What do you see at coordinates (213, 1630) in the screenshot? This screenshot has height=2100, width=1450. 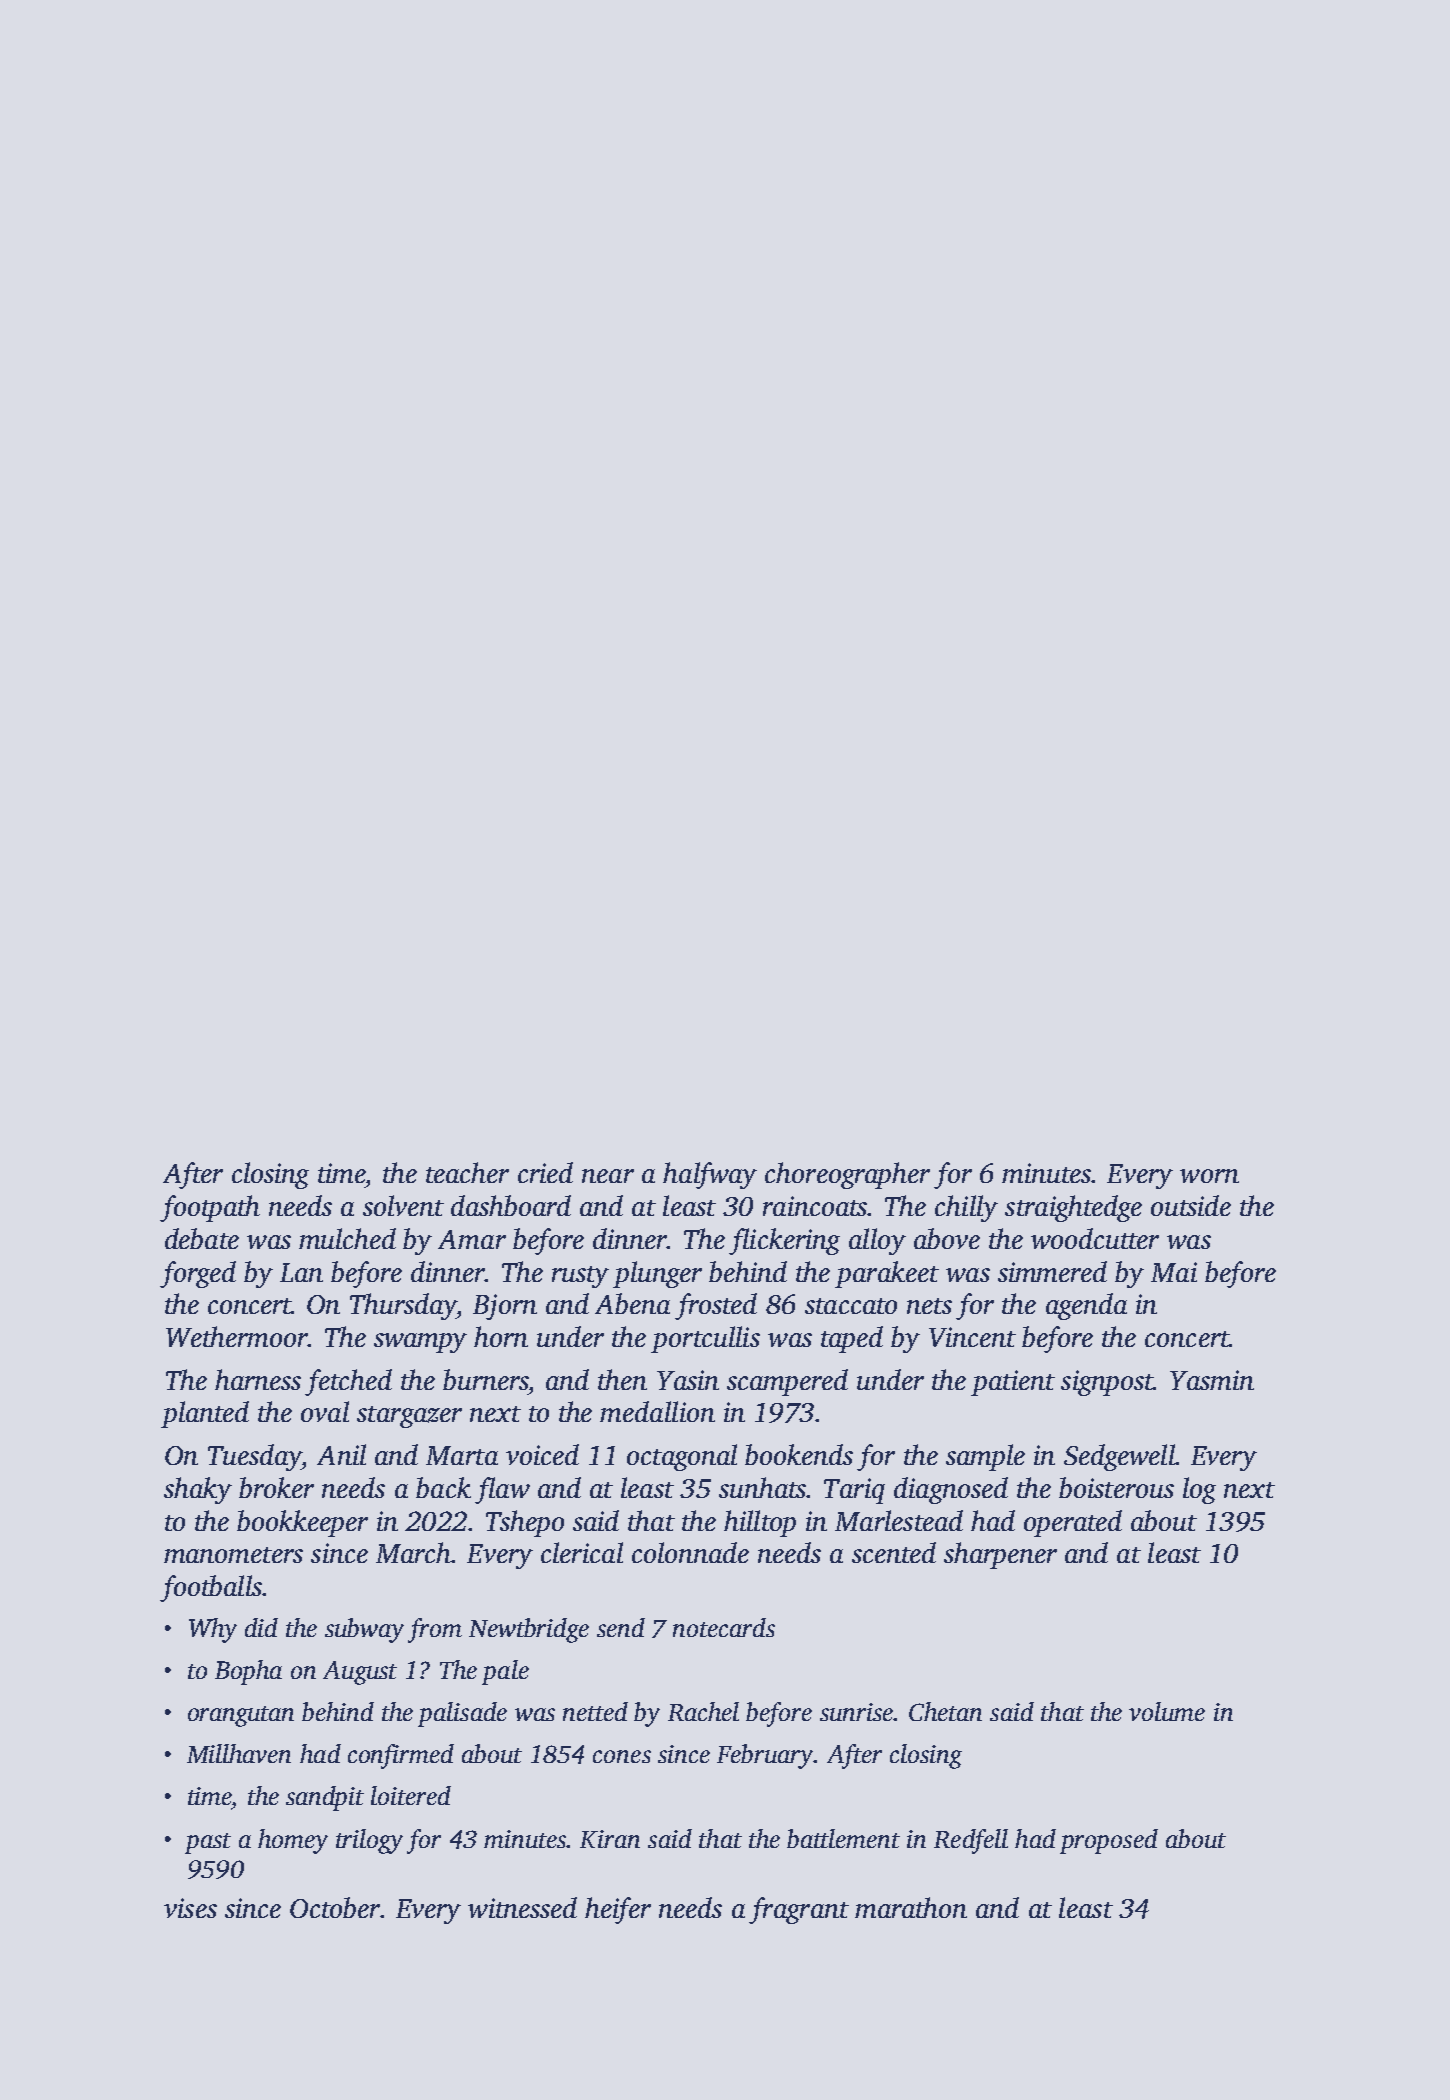 I see `Why` at bounding box center [213, 1630].
